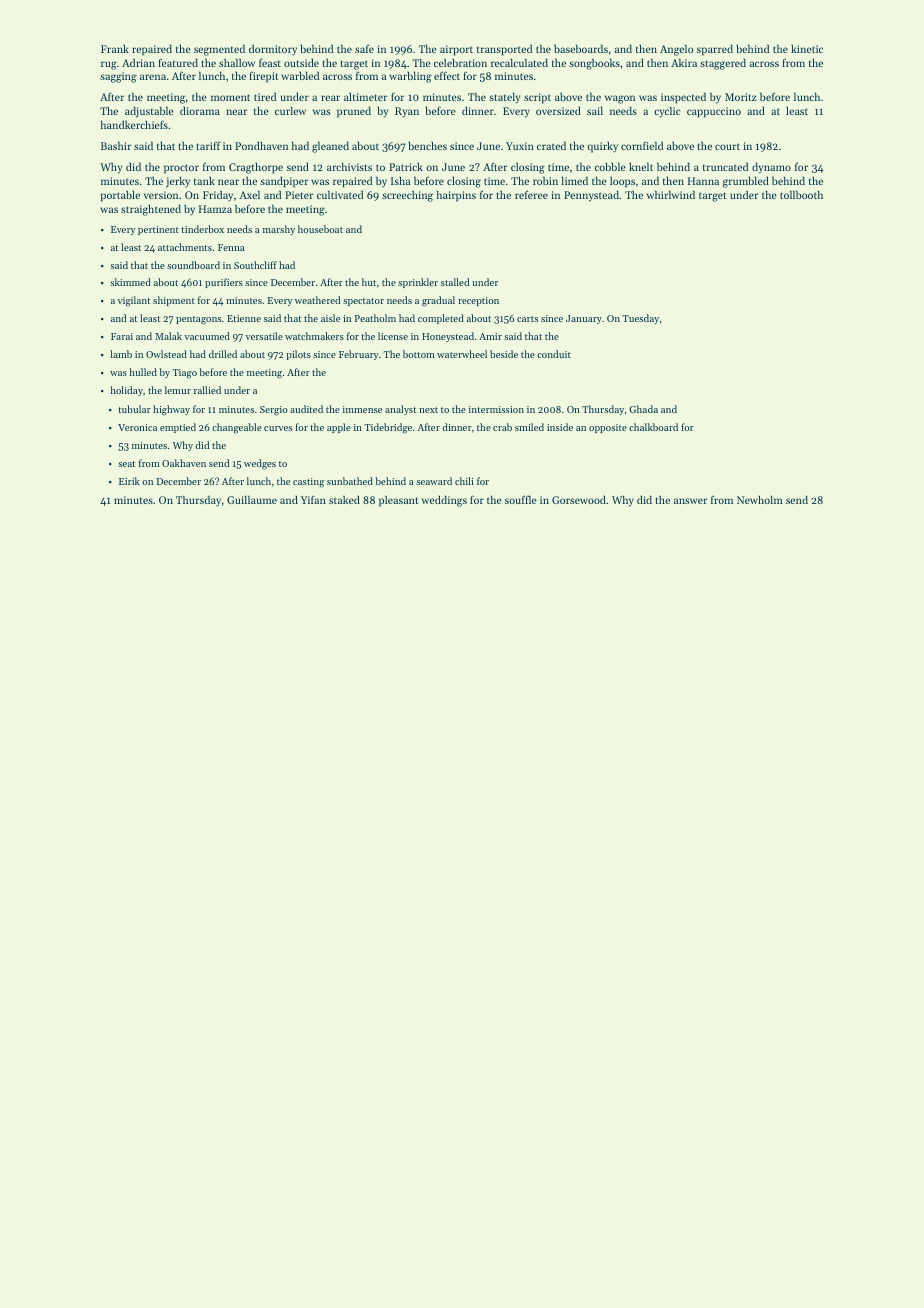 Image resolution: width=924 pixels, height=1308 pixels. I want to click on pilots, so click(298, 355).
